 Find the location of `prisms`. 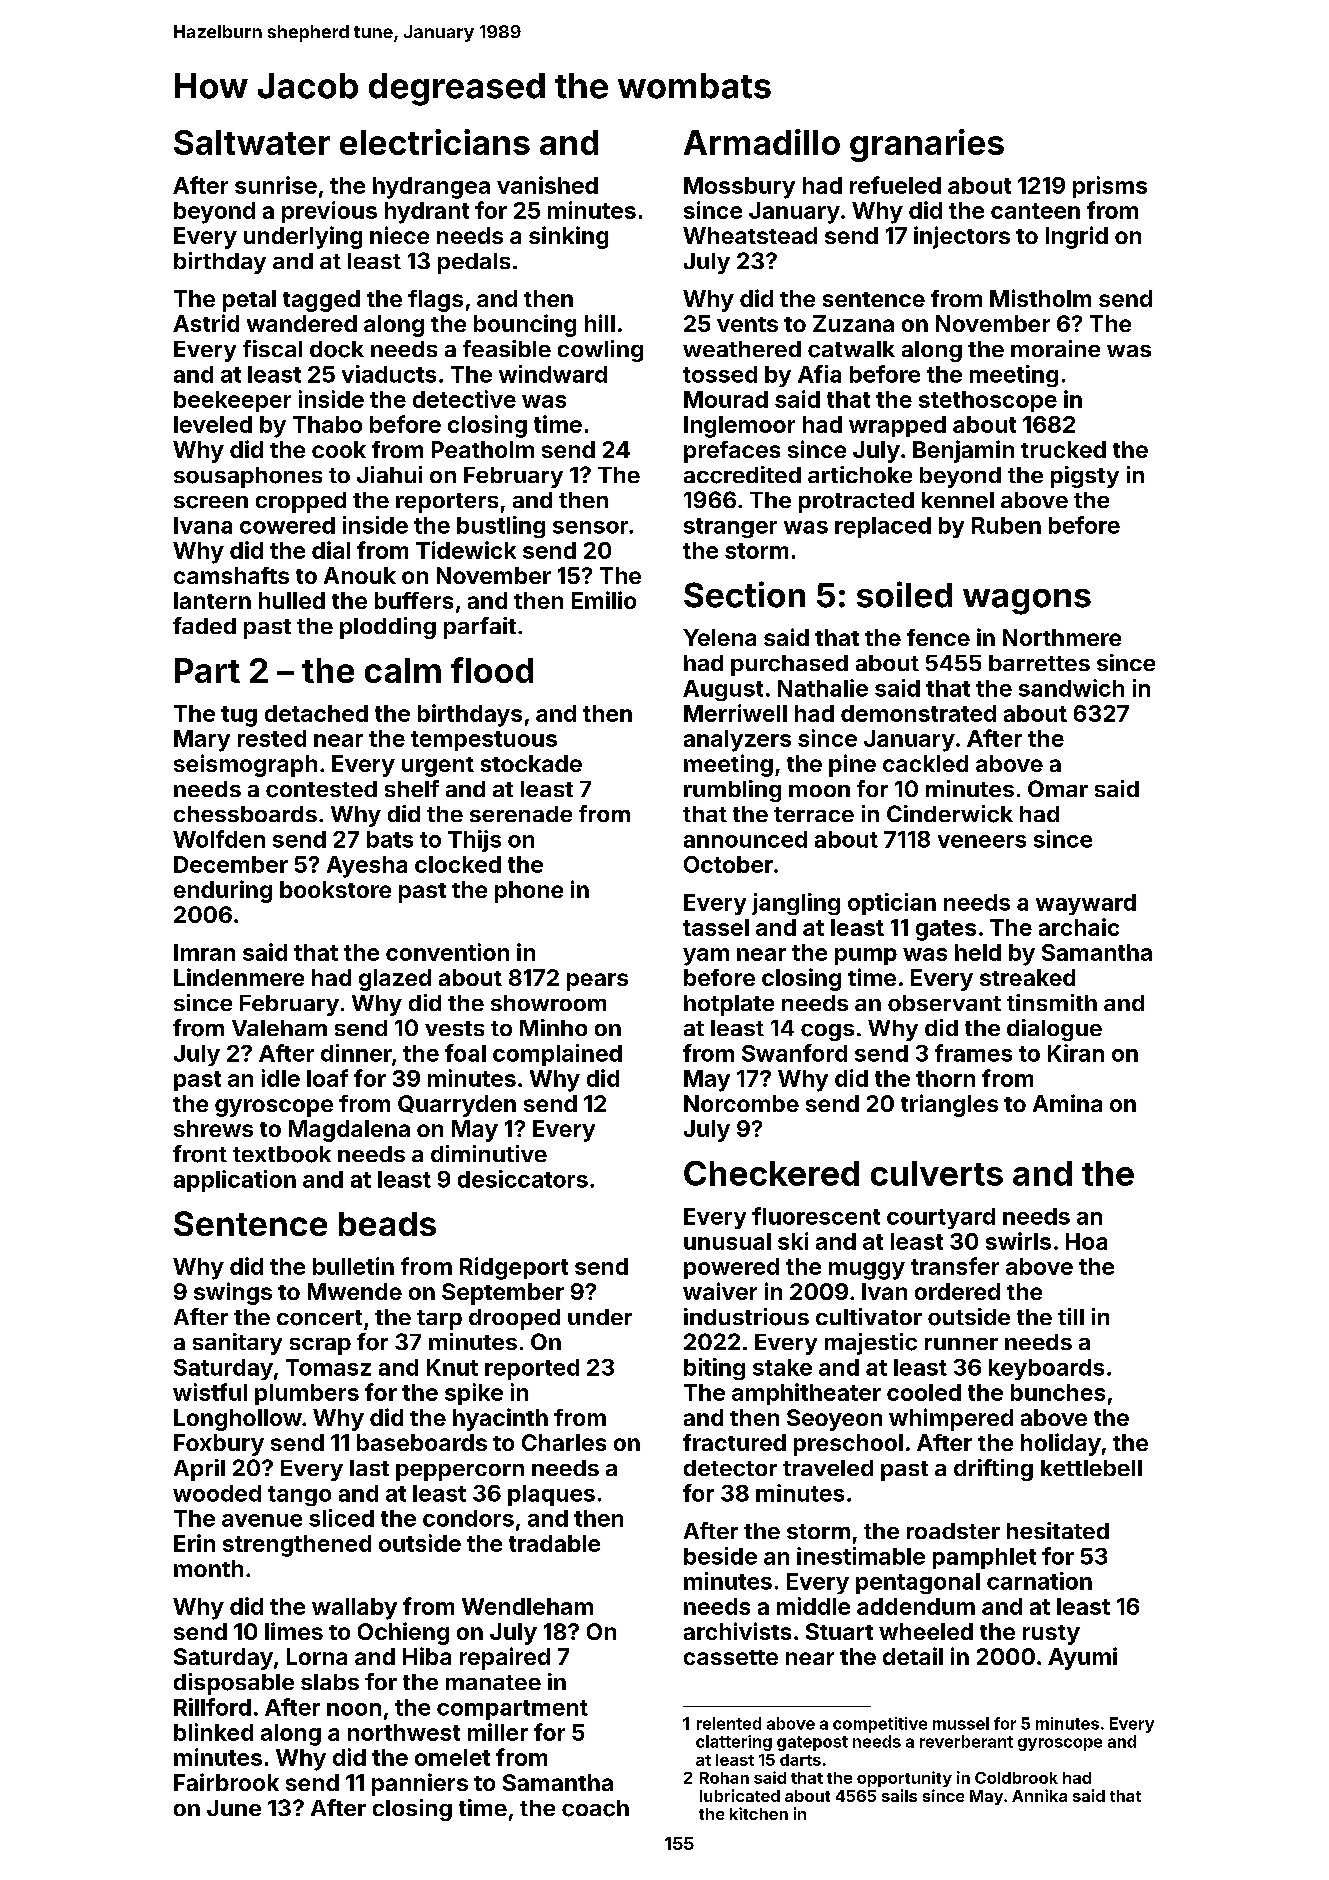

prisms is located at coordinates (1110, 187).
